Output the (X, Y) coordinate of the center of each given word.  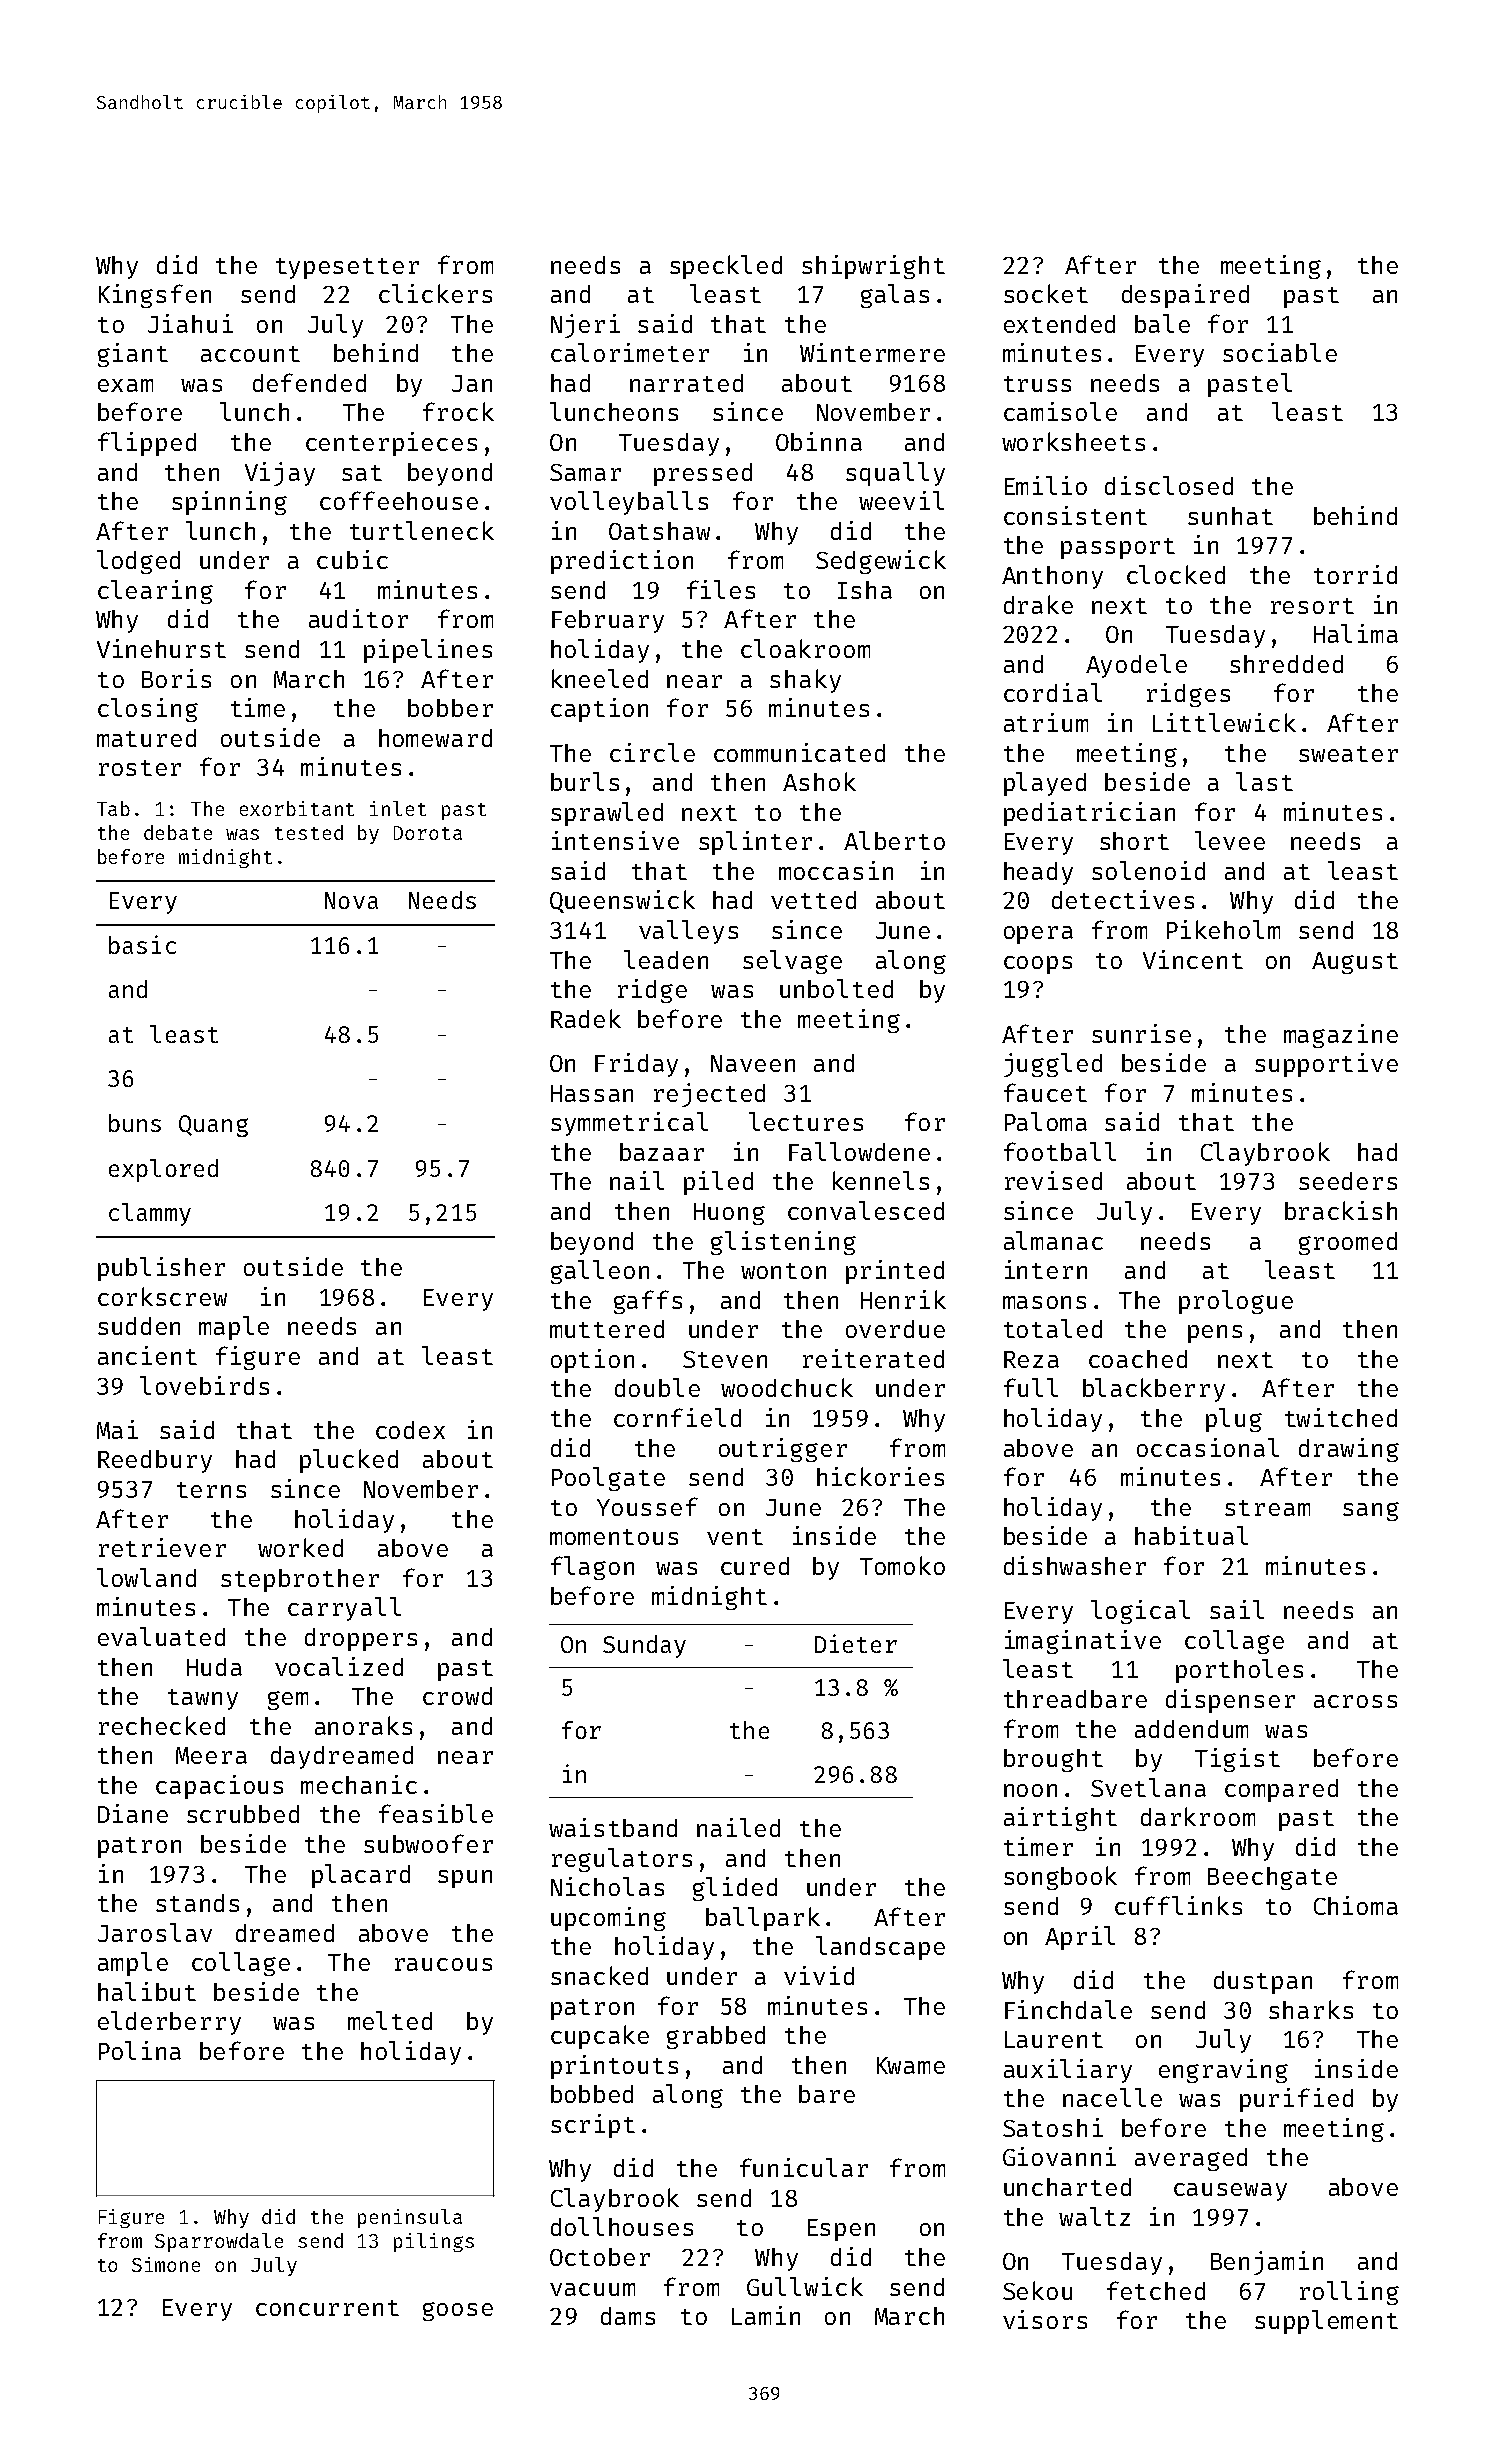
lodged (138, 562)
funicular (804, 2167)
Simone (166, 2264)
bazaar (662, 1152)
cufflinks (1178, 1905)
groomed (1348, 1243)
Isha (865, 590)
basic (142, 944)
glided (735, 1889)
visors (1045, 2319)
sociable (1280, 352)
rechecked (162, 1725)
